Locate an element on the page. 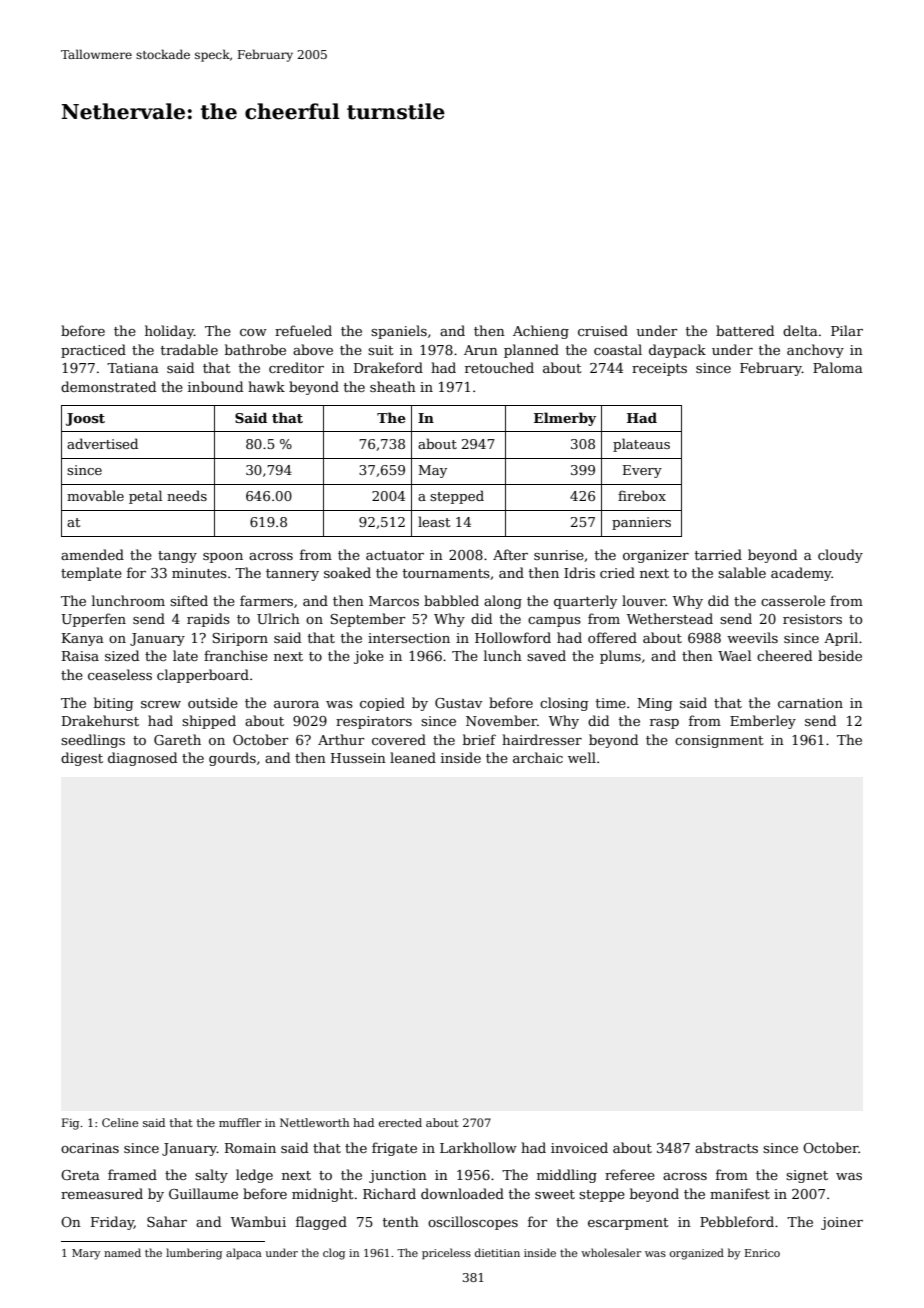 The width and height of the document is (924, 1308). cloudy is located at coordinates (840, 556).
